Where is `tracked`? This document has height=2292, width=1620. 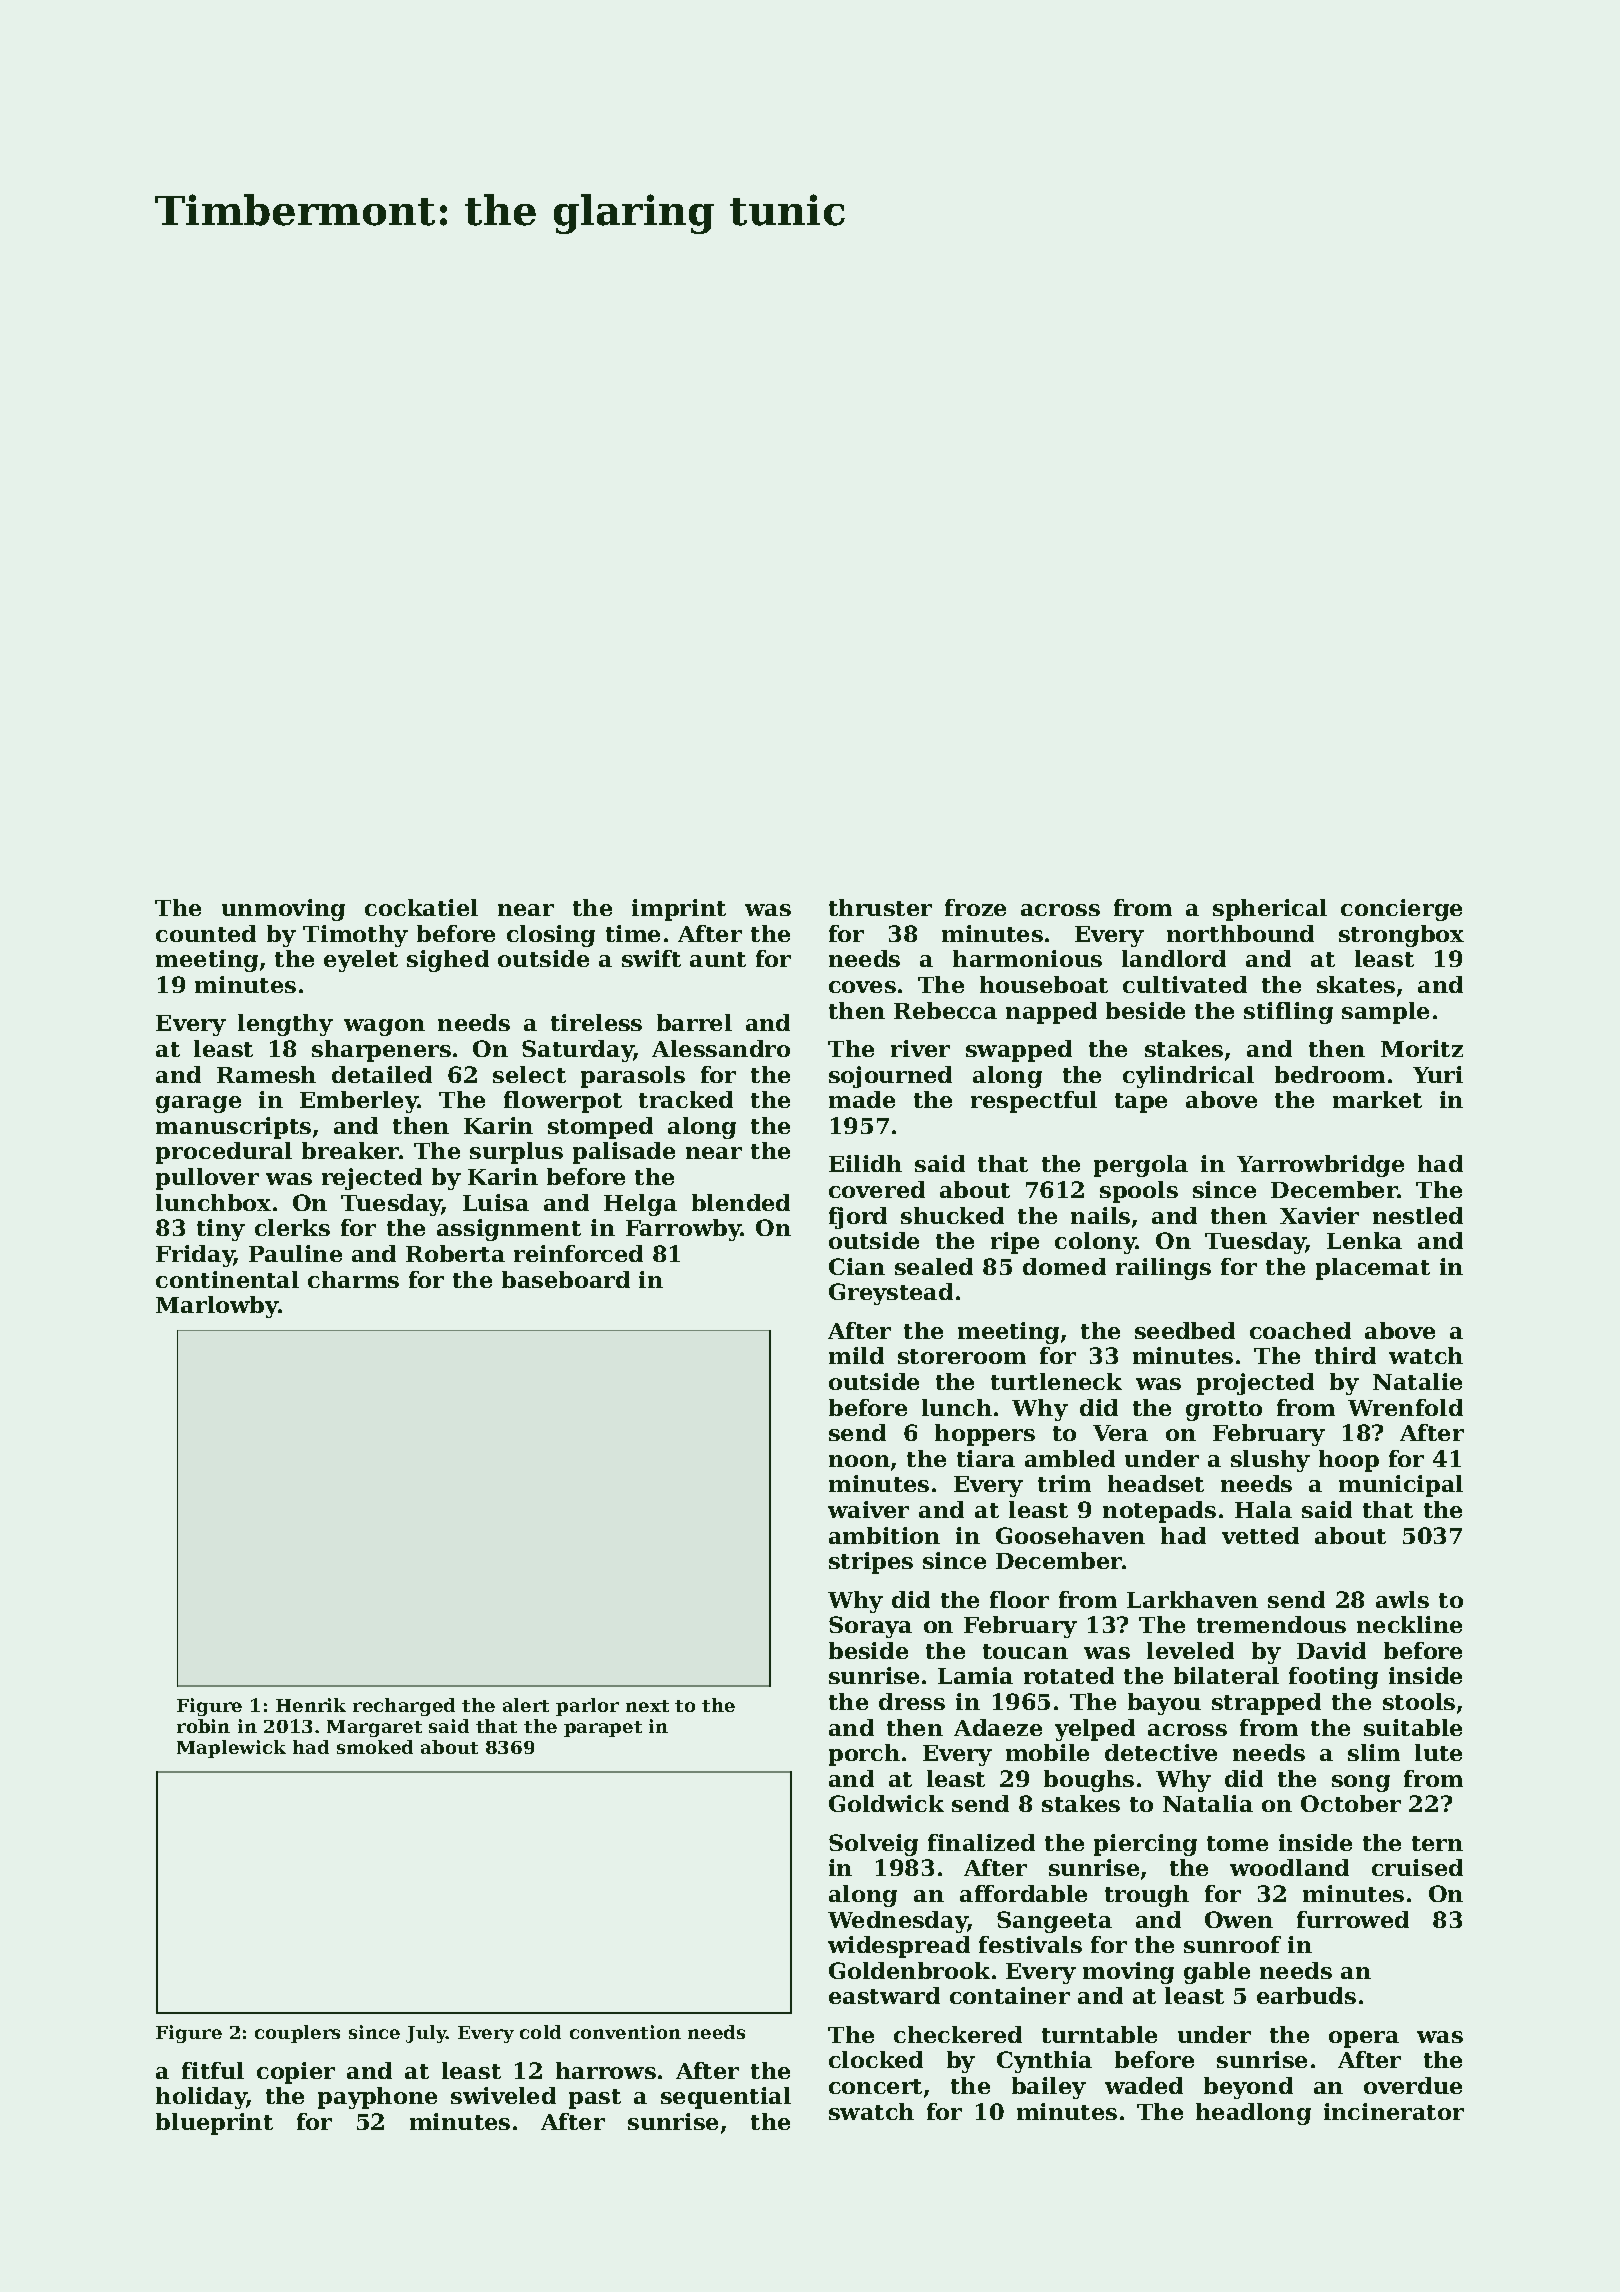
tracked is located at coordinates (686, 1099).
